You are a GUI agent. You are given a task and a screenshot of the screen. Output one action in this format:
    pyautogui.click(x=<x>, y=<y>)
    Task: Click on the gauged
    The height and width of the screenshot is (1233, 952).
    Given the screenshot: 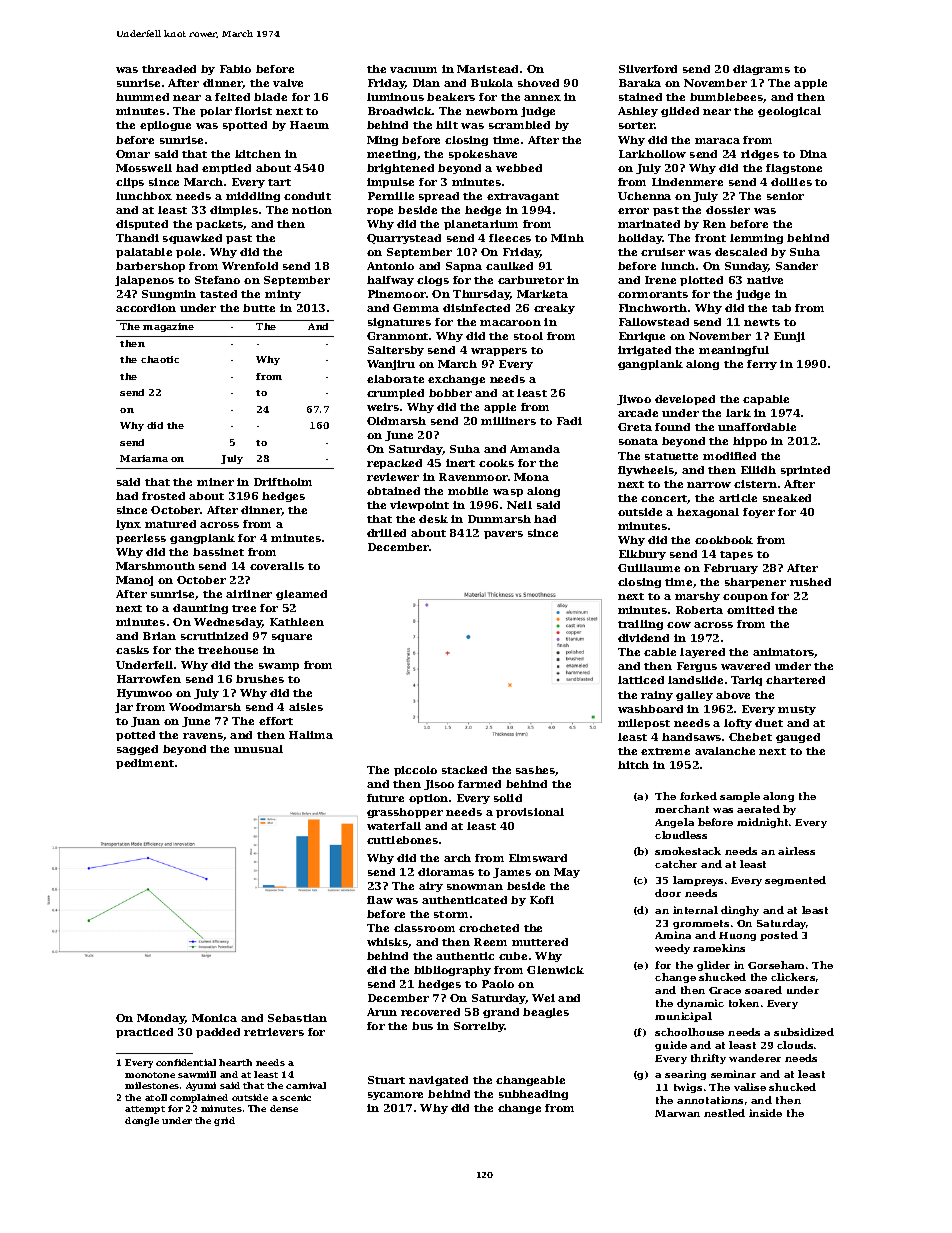 What is the action you would take?
    pyautogui.click(x=798, y=738)
